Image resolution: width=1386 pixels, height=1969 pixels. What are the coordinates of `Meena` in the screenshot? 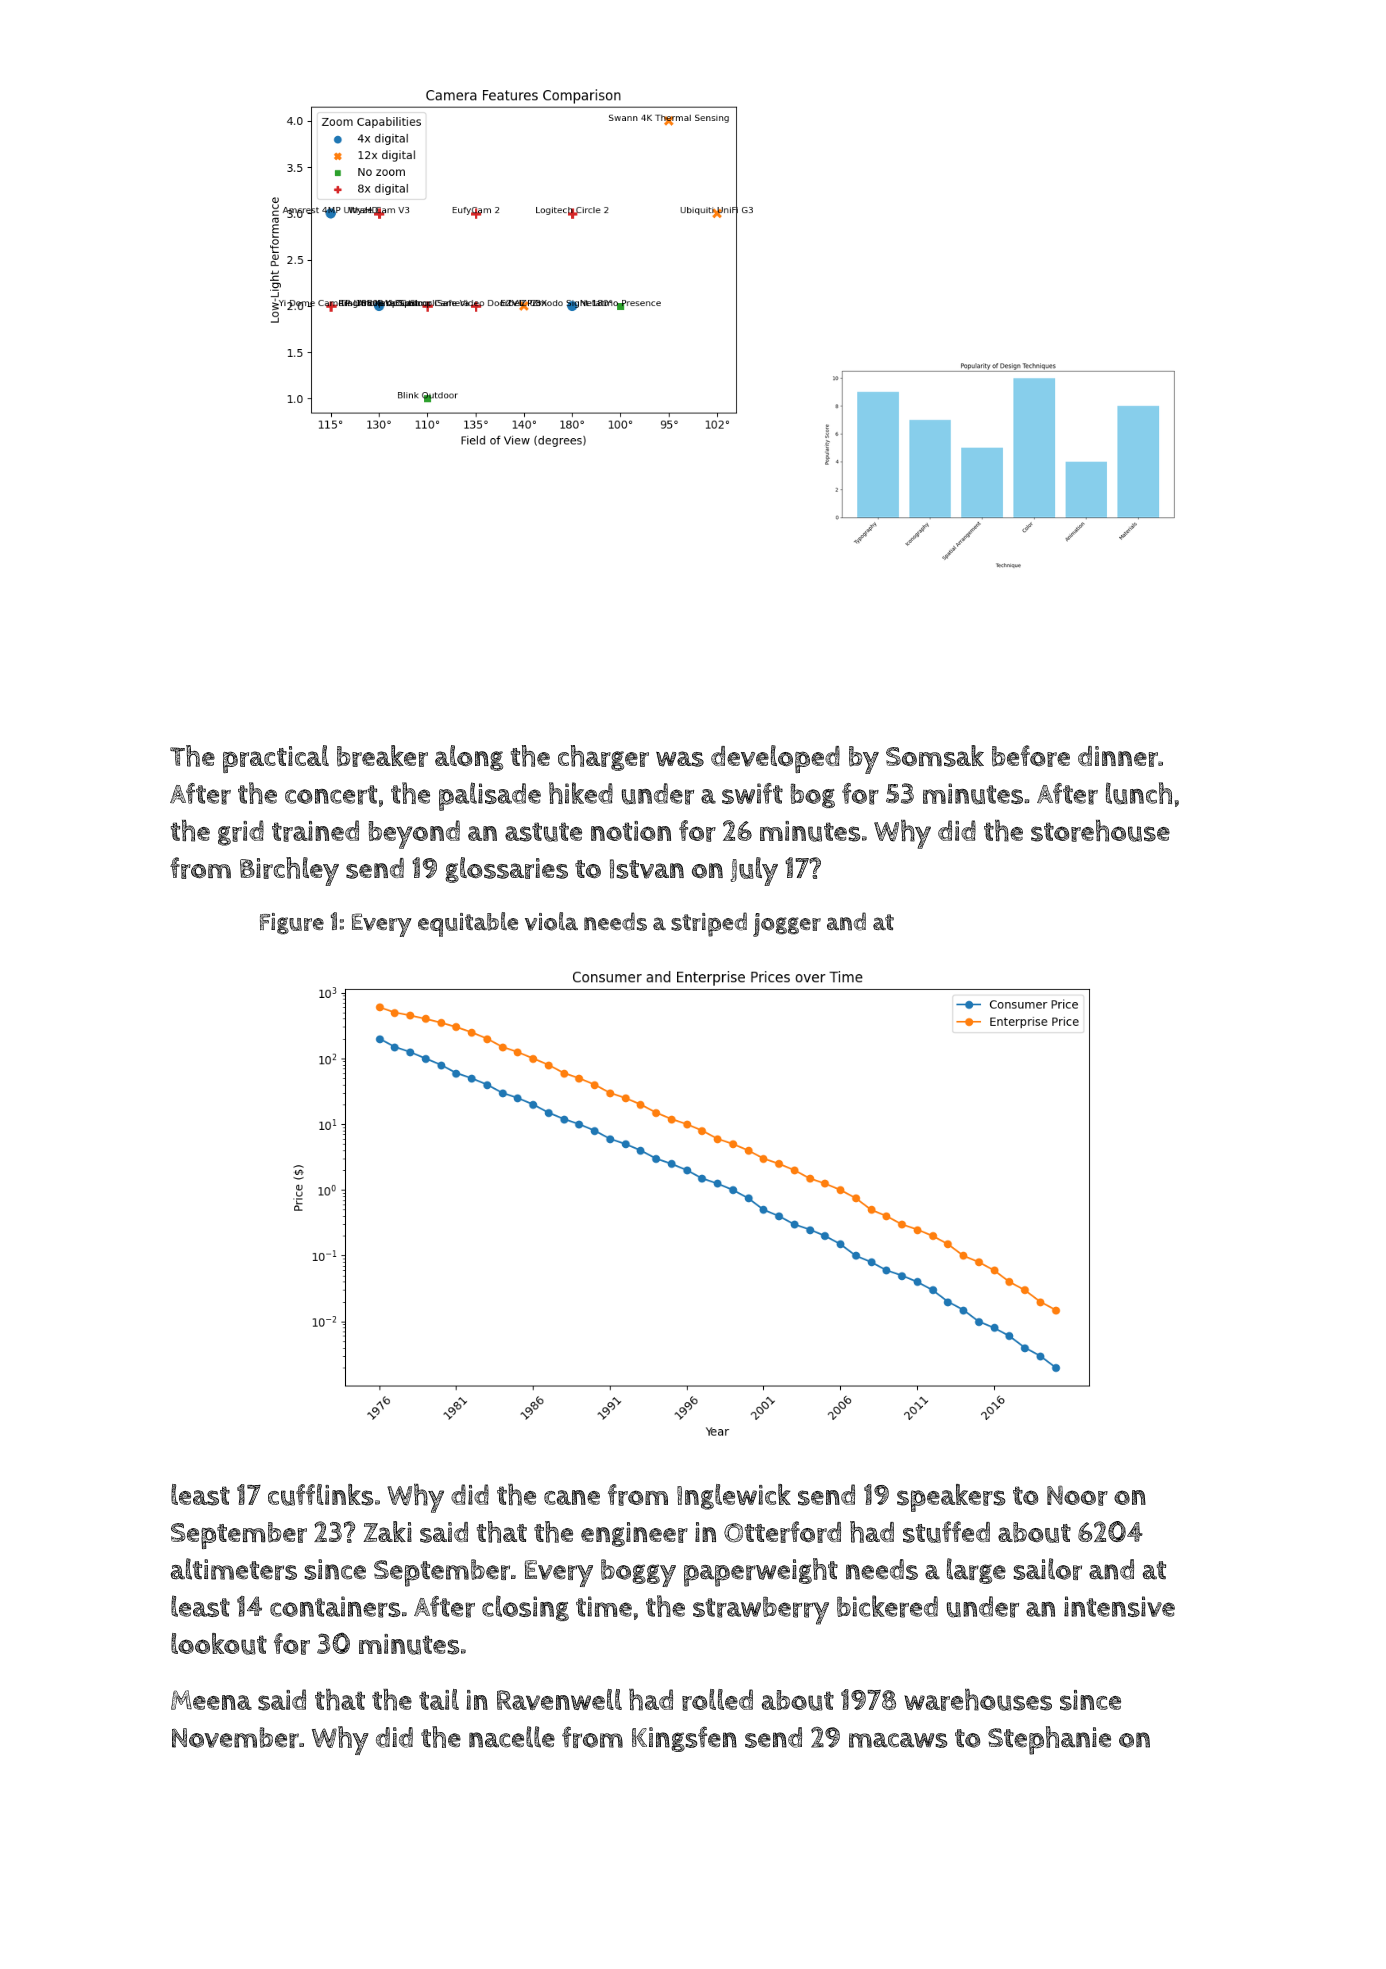 It's located at (211, 1700).
